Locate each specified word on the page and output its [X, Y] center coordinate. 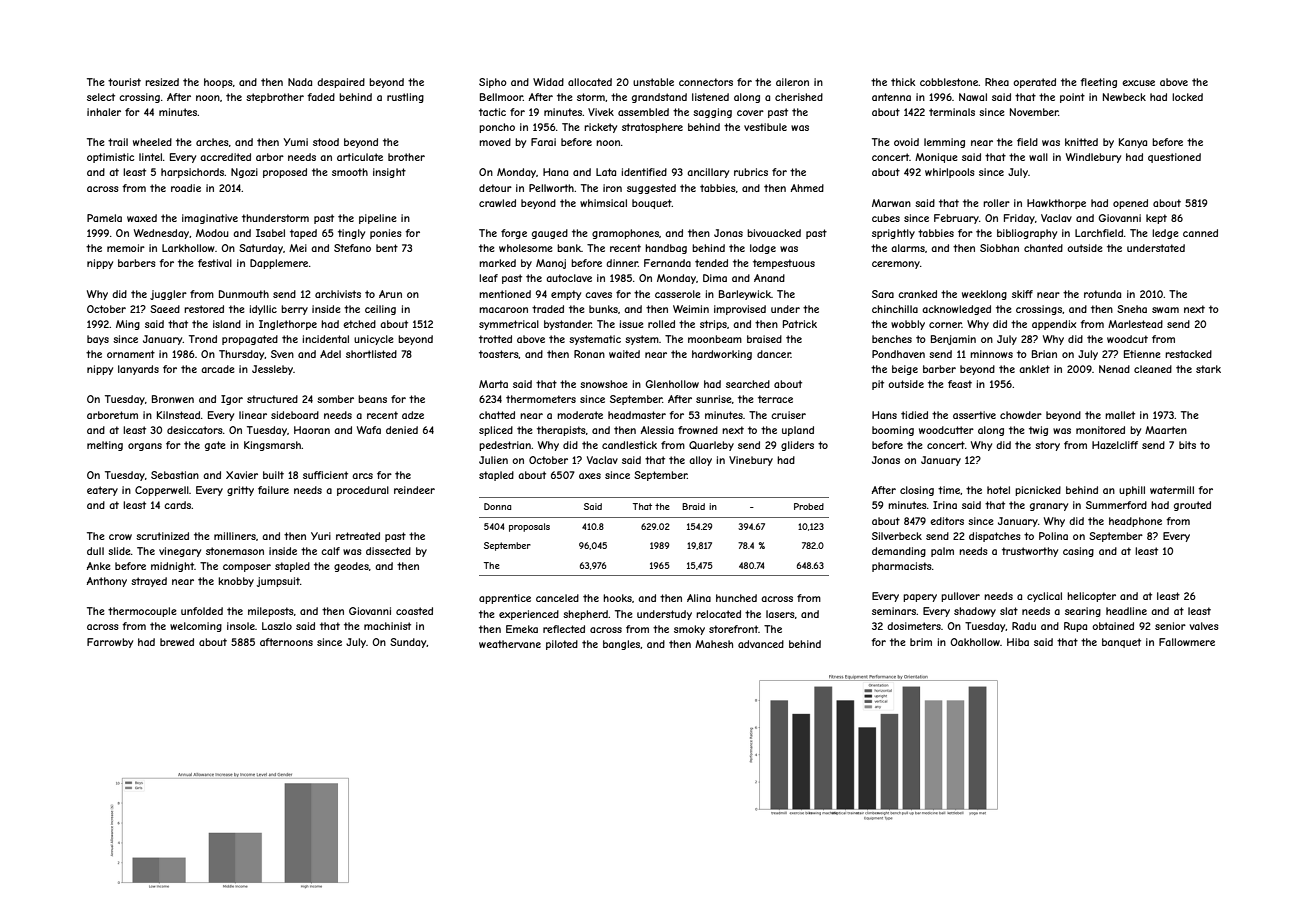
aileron [792, 82]
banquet [1121, 643]
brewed [177, 642]
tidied [914, 415]
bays [98, 340]
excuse [1138, 83]
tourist [124, 82]
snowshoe [604, 384]
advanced [761, 644]
